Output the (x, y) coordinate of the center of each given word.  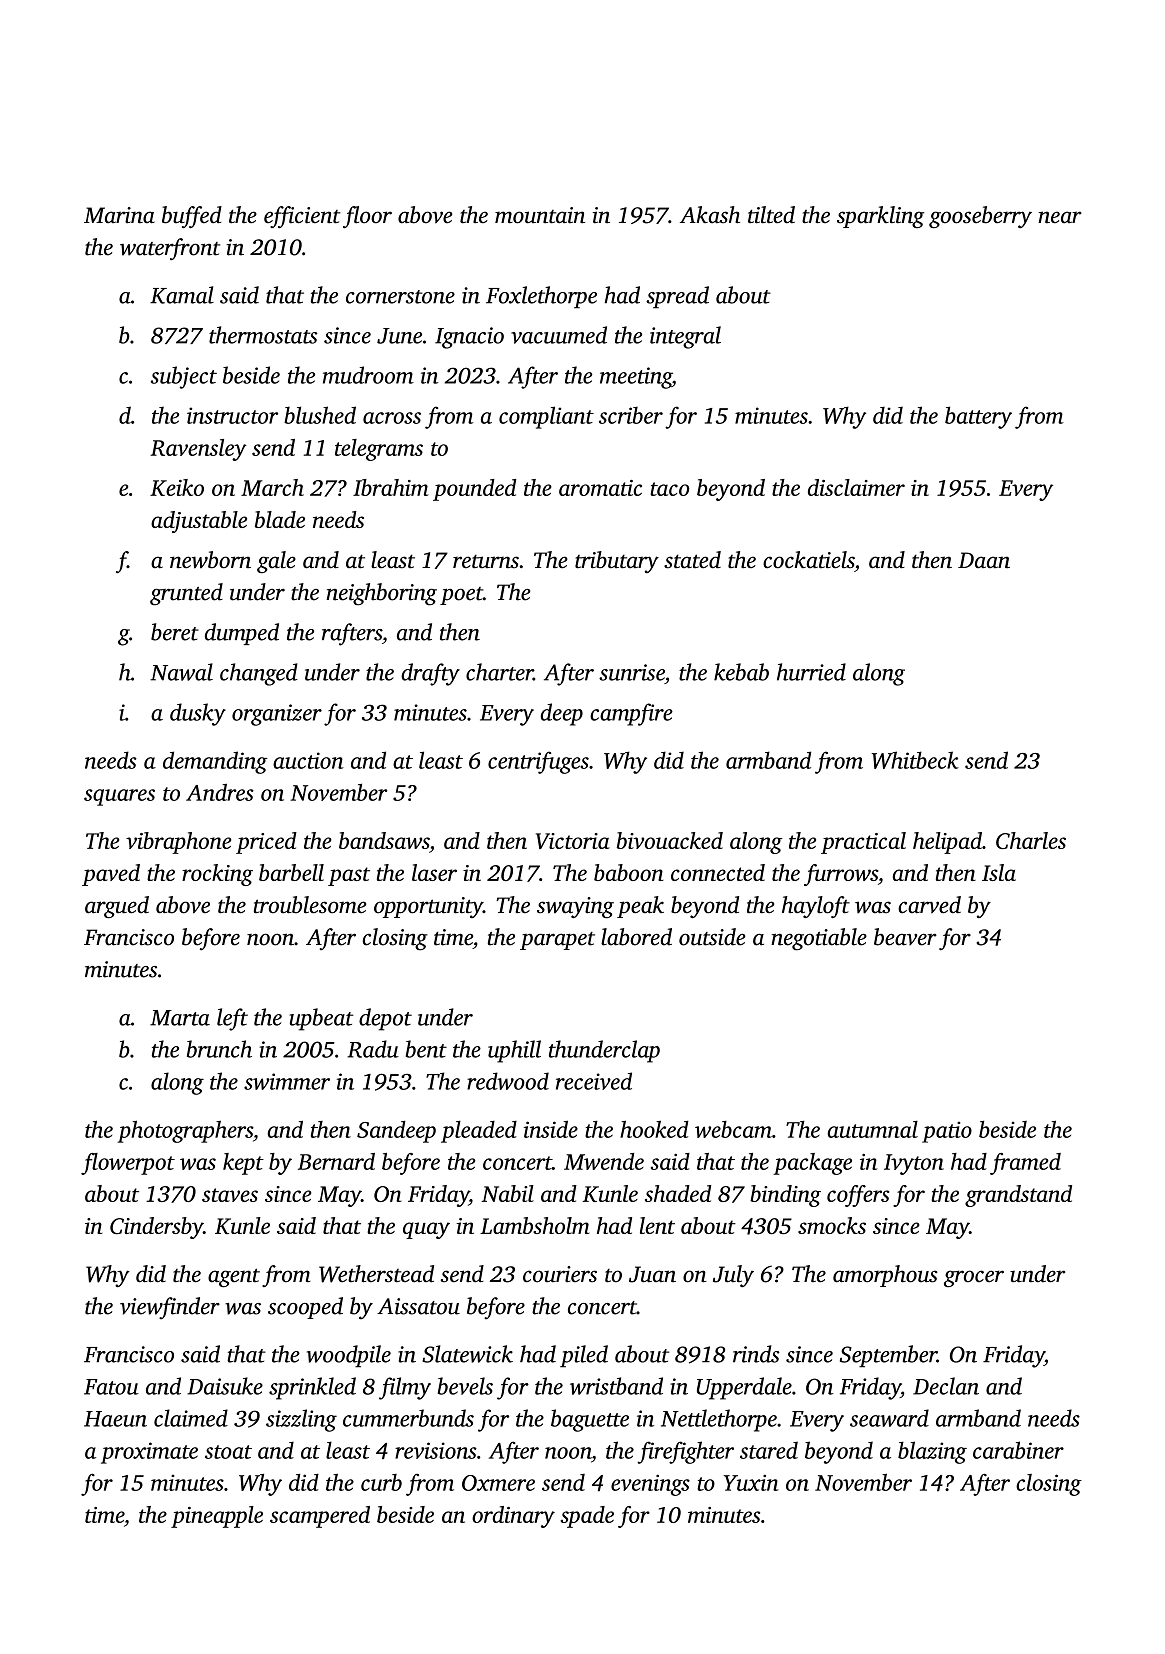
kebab (741, 672)
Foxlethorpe (541, 297)
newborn (210, 560)
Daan (984, 560)
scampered (320, 1517)
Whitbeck (915, 760)
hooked (654, 1129)
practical (863, 843)
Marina (119, 215)
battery (978, 417)
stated (692, 560)
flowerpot (128, 1164)
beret (175, 632)
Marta (180, 1018)
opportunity (428, 907)
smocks (832, 1225)
